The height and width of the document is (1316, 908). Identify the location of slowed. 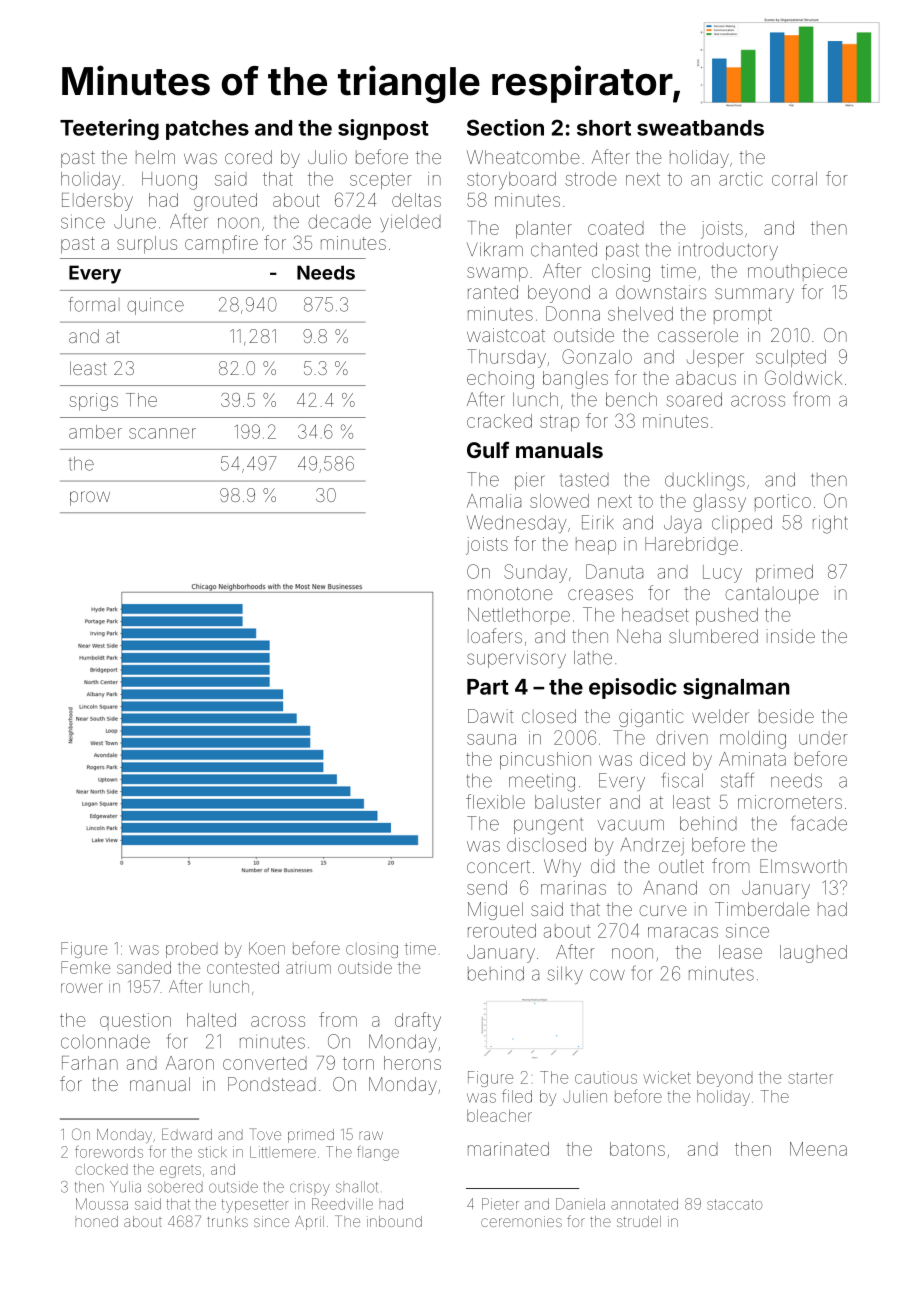
(559, 501).
